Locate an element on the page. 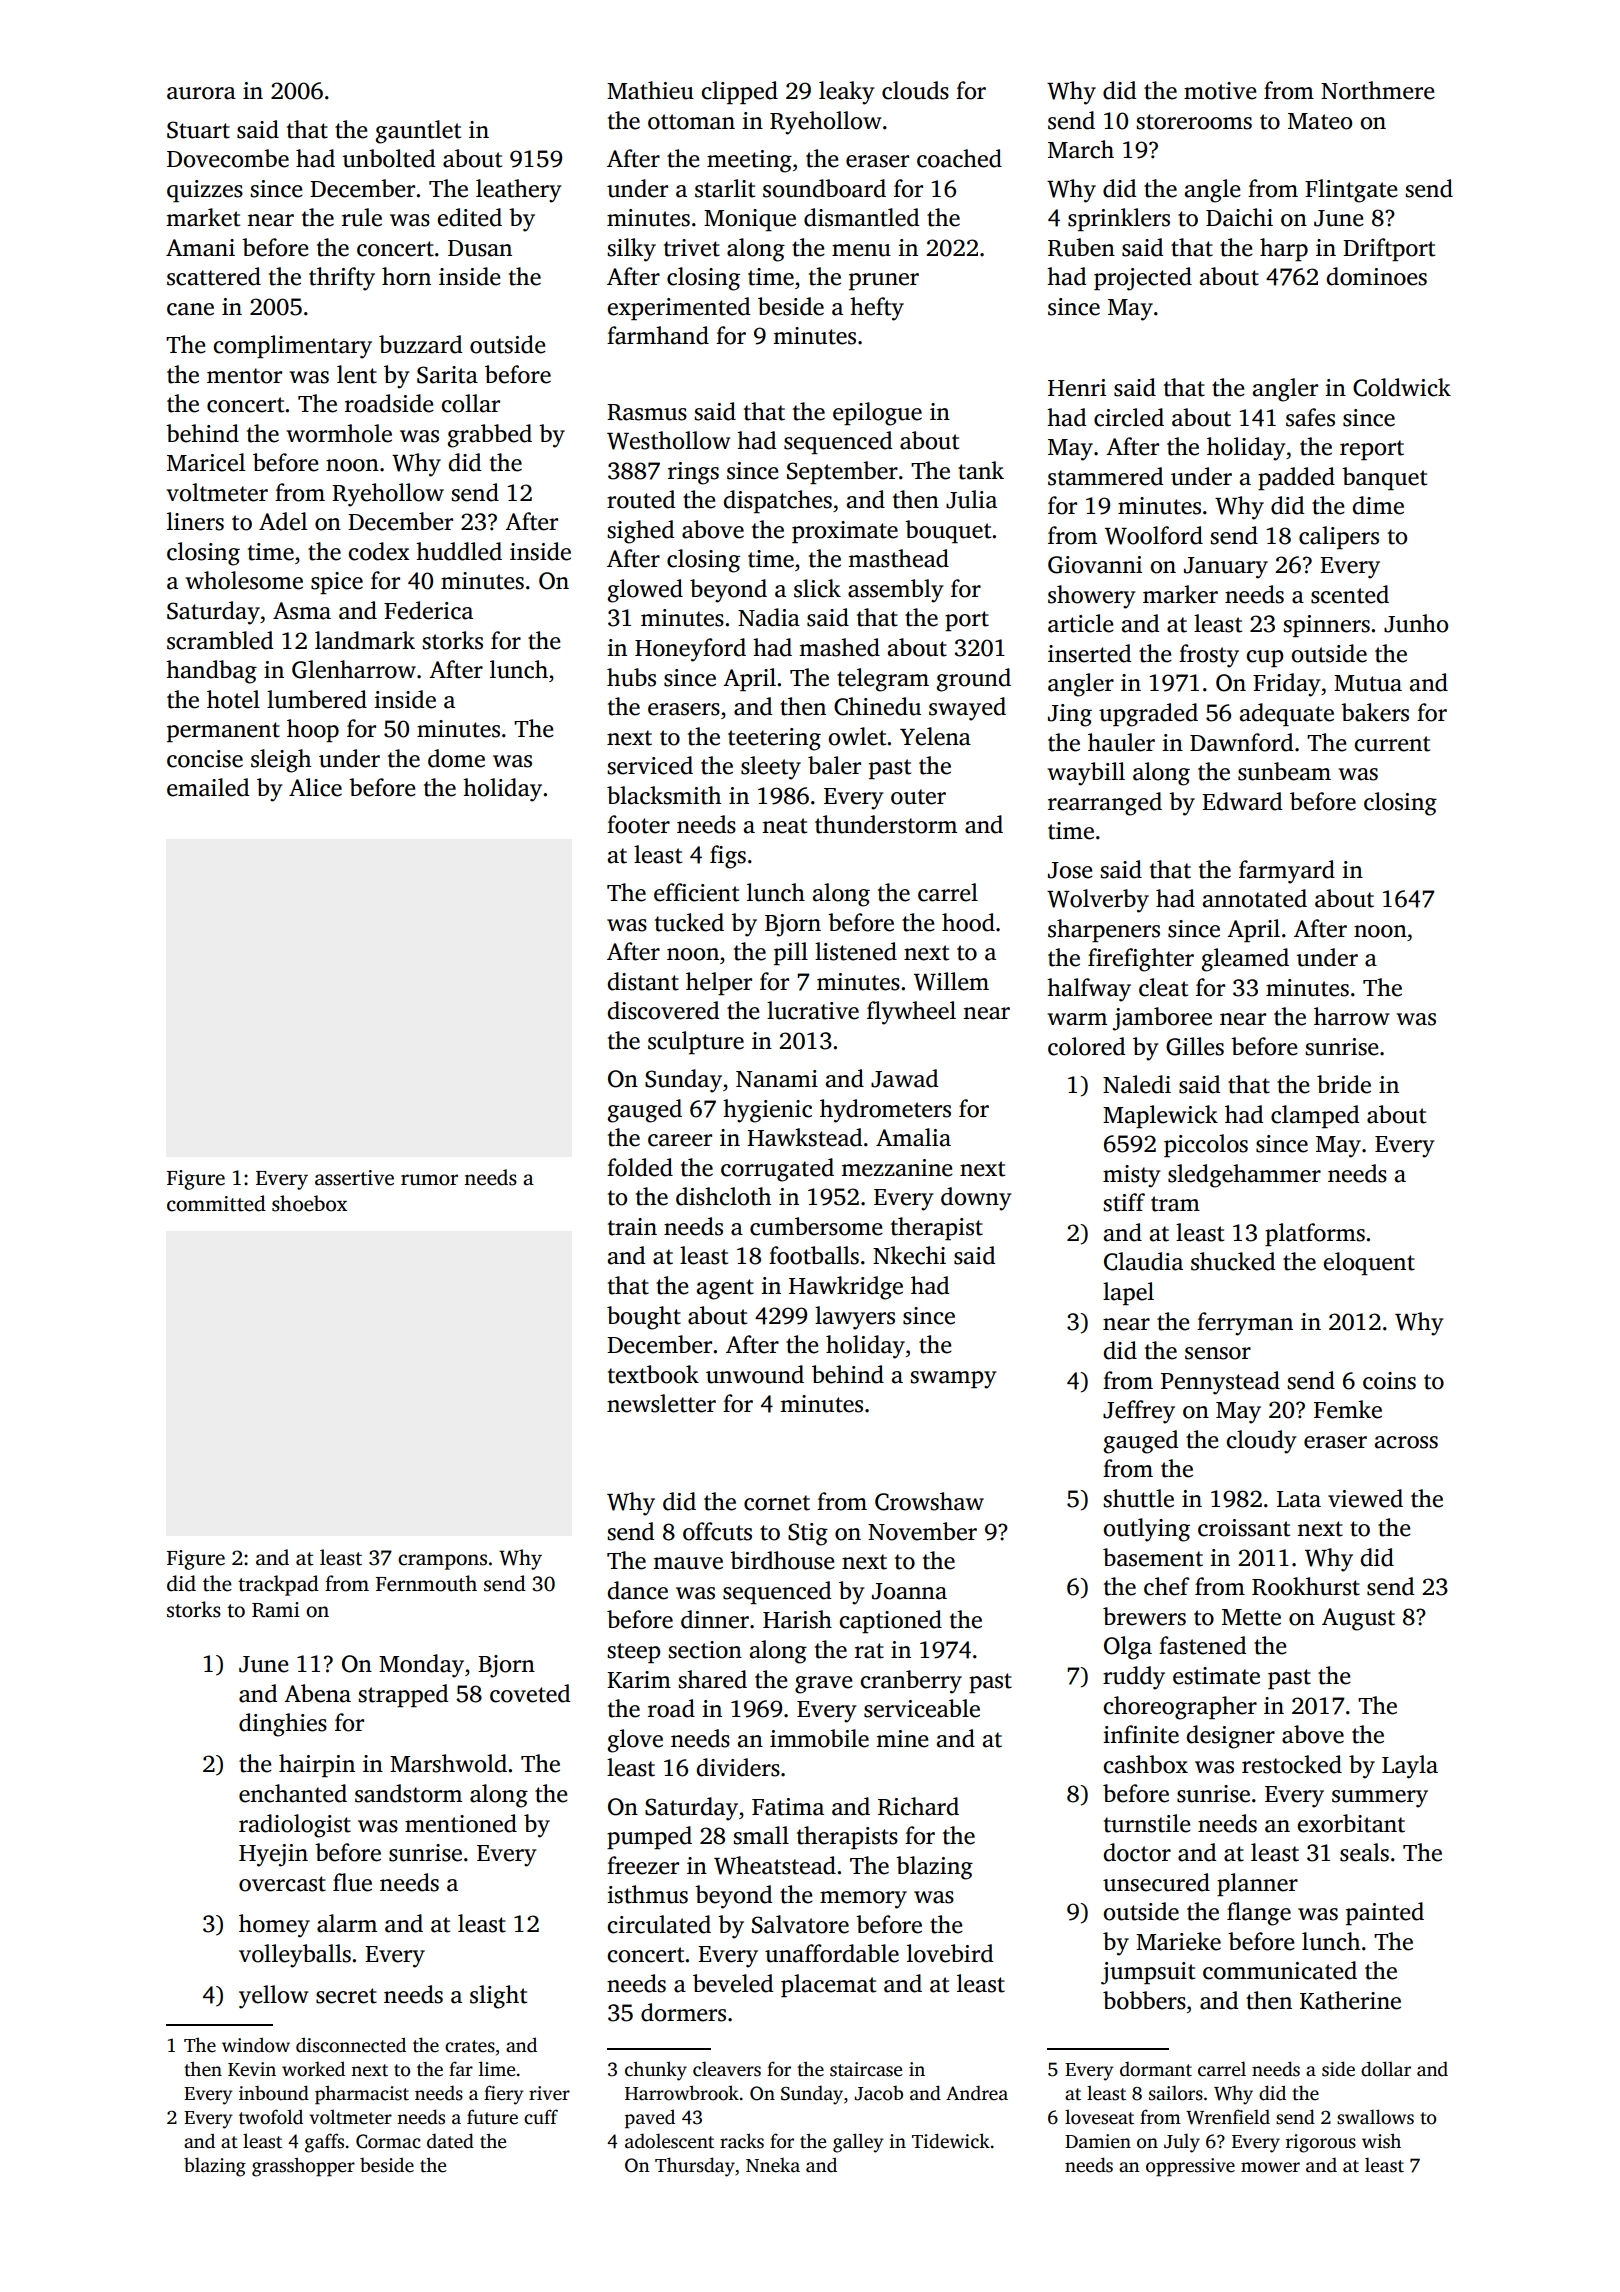 The image size is (1620, 2292). trackpad is located at coordinates (278, 1585).
